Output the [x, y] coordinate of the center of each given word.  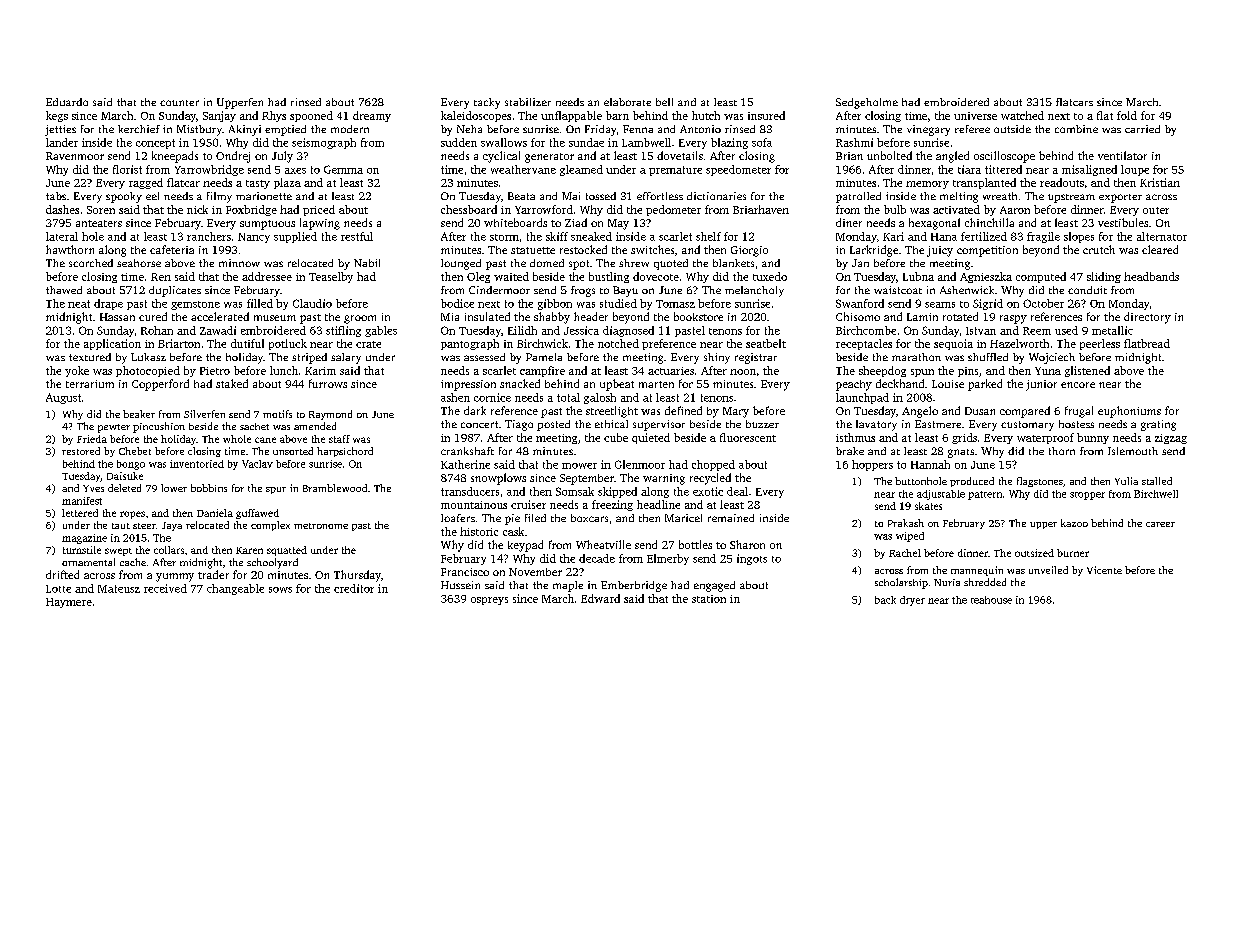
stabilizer [528, 102]
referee [972, 129]
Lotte [58, 589]
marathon [916, 357]
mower [579, 466]
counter [179, 103]
